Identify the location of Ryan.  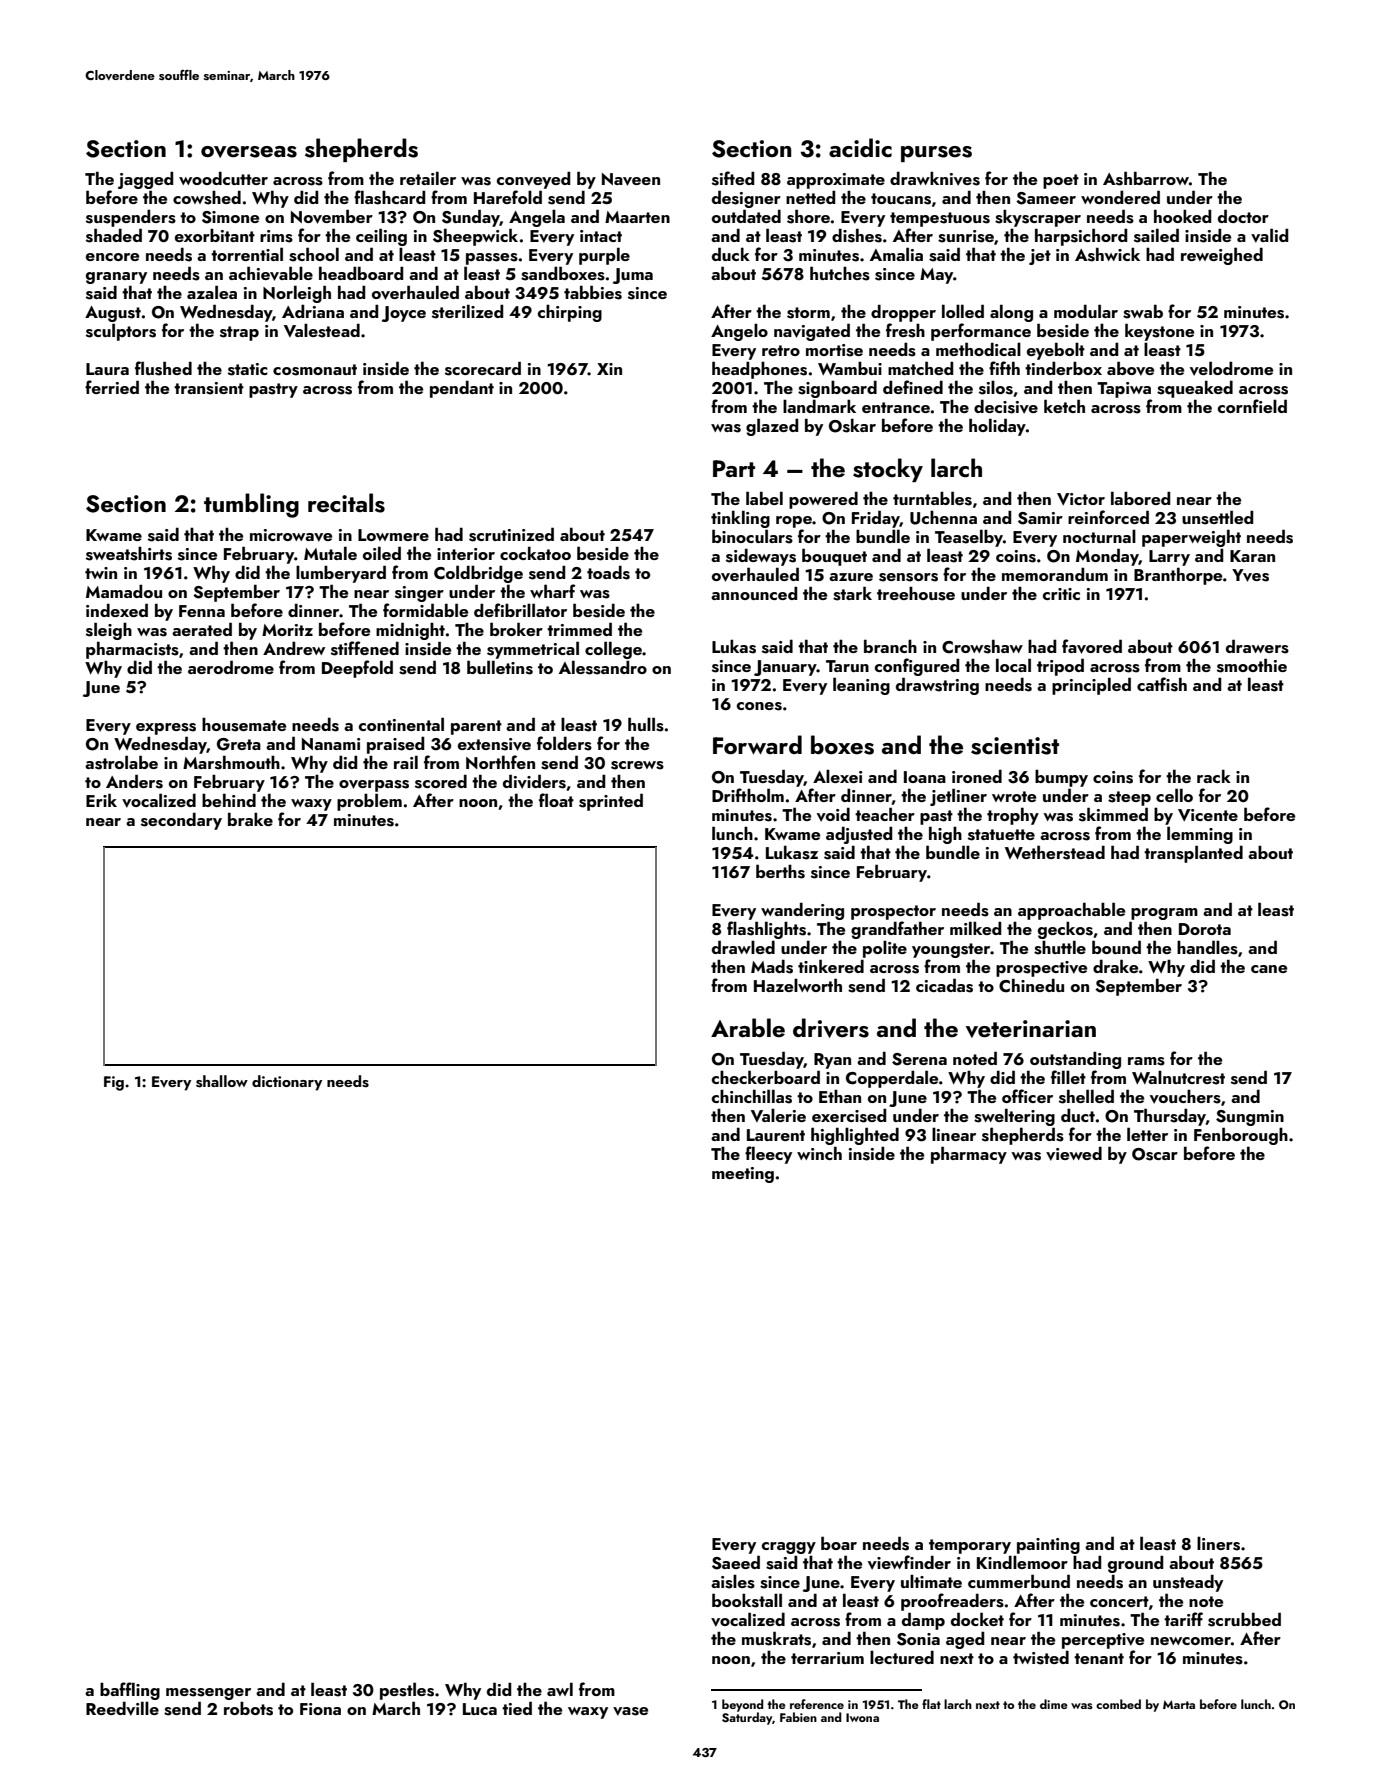
(832, 1061).
